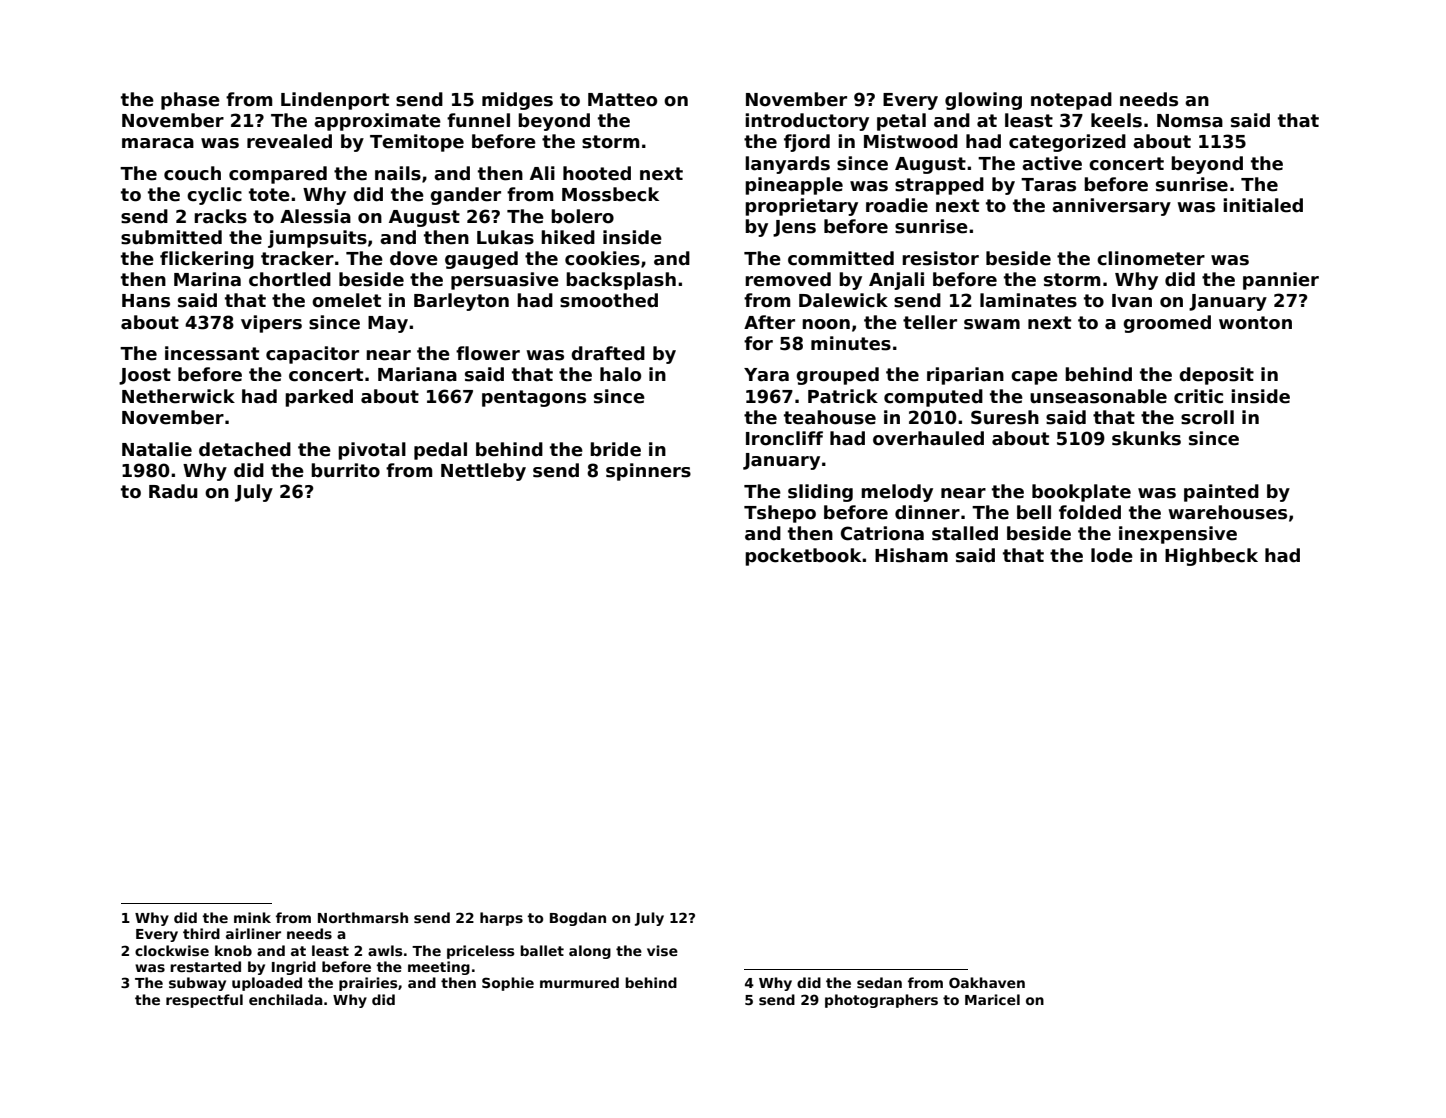 This screenshot has height=1118, width=1446. What do you see at coordinates (363, 917) in the screenshot?
I see `Northmarsh` at bounding box center [363, 917].
